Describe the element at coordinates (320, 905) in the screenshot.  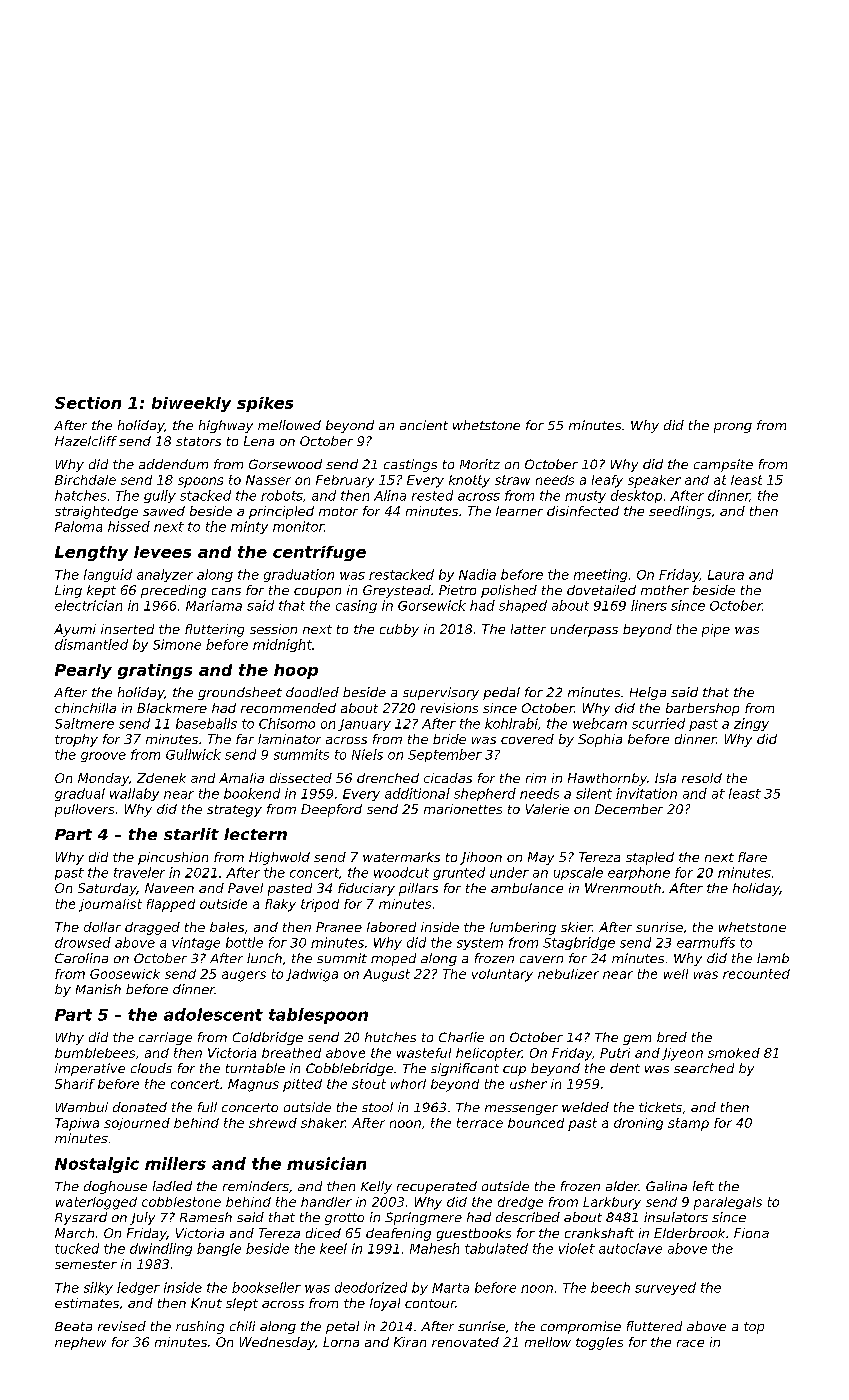
I see `tripod` at that location.
